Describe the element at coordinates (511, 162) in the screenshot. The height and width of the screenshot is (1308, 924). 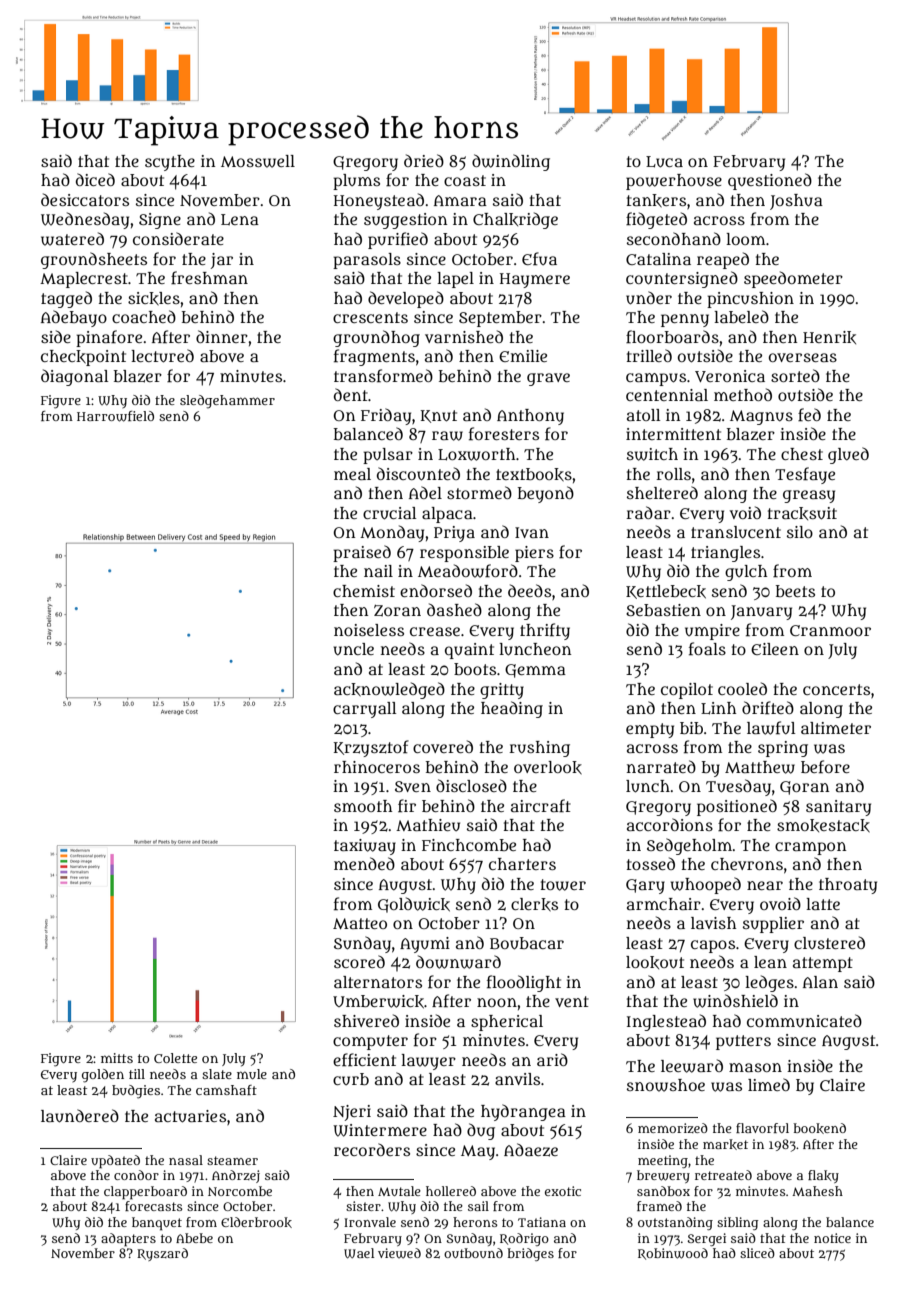
I see `dwindling` at that location.
